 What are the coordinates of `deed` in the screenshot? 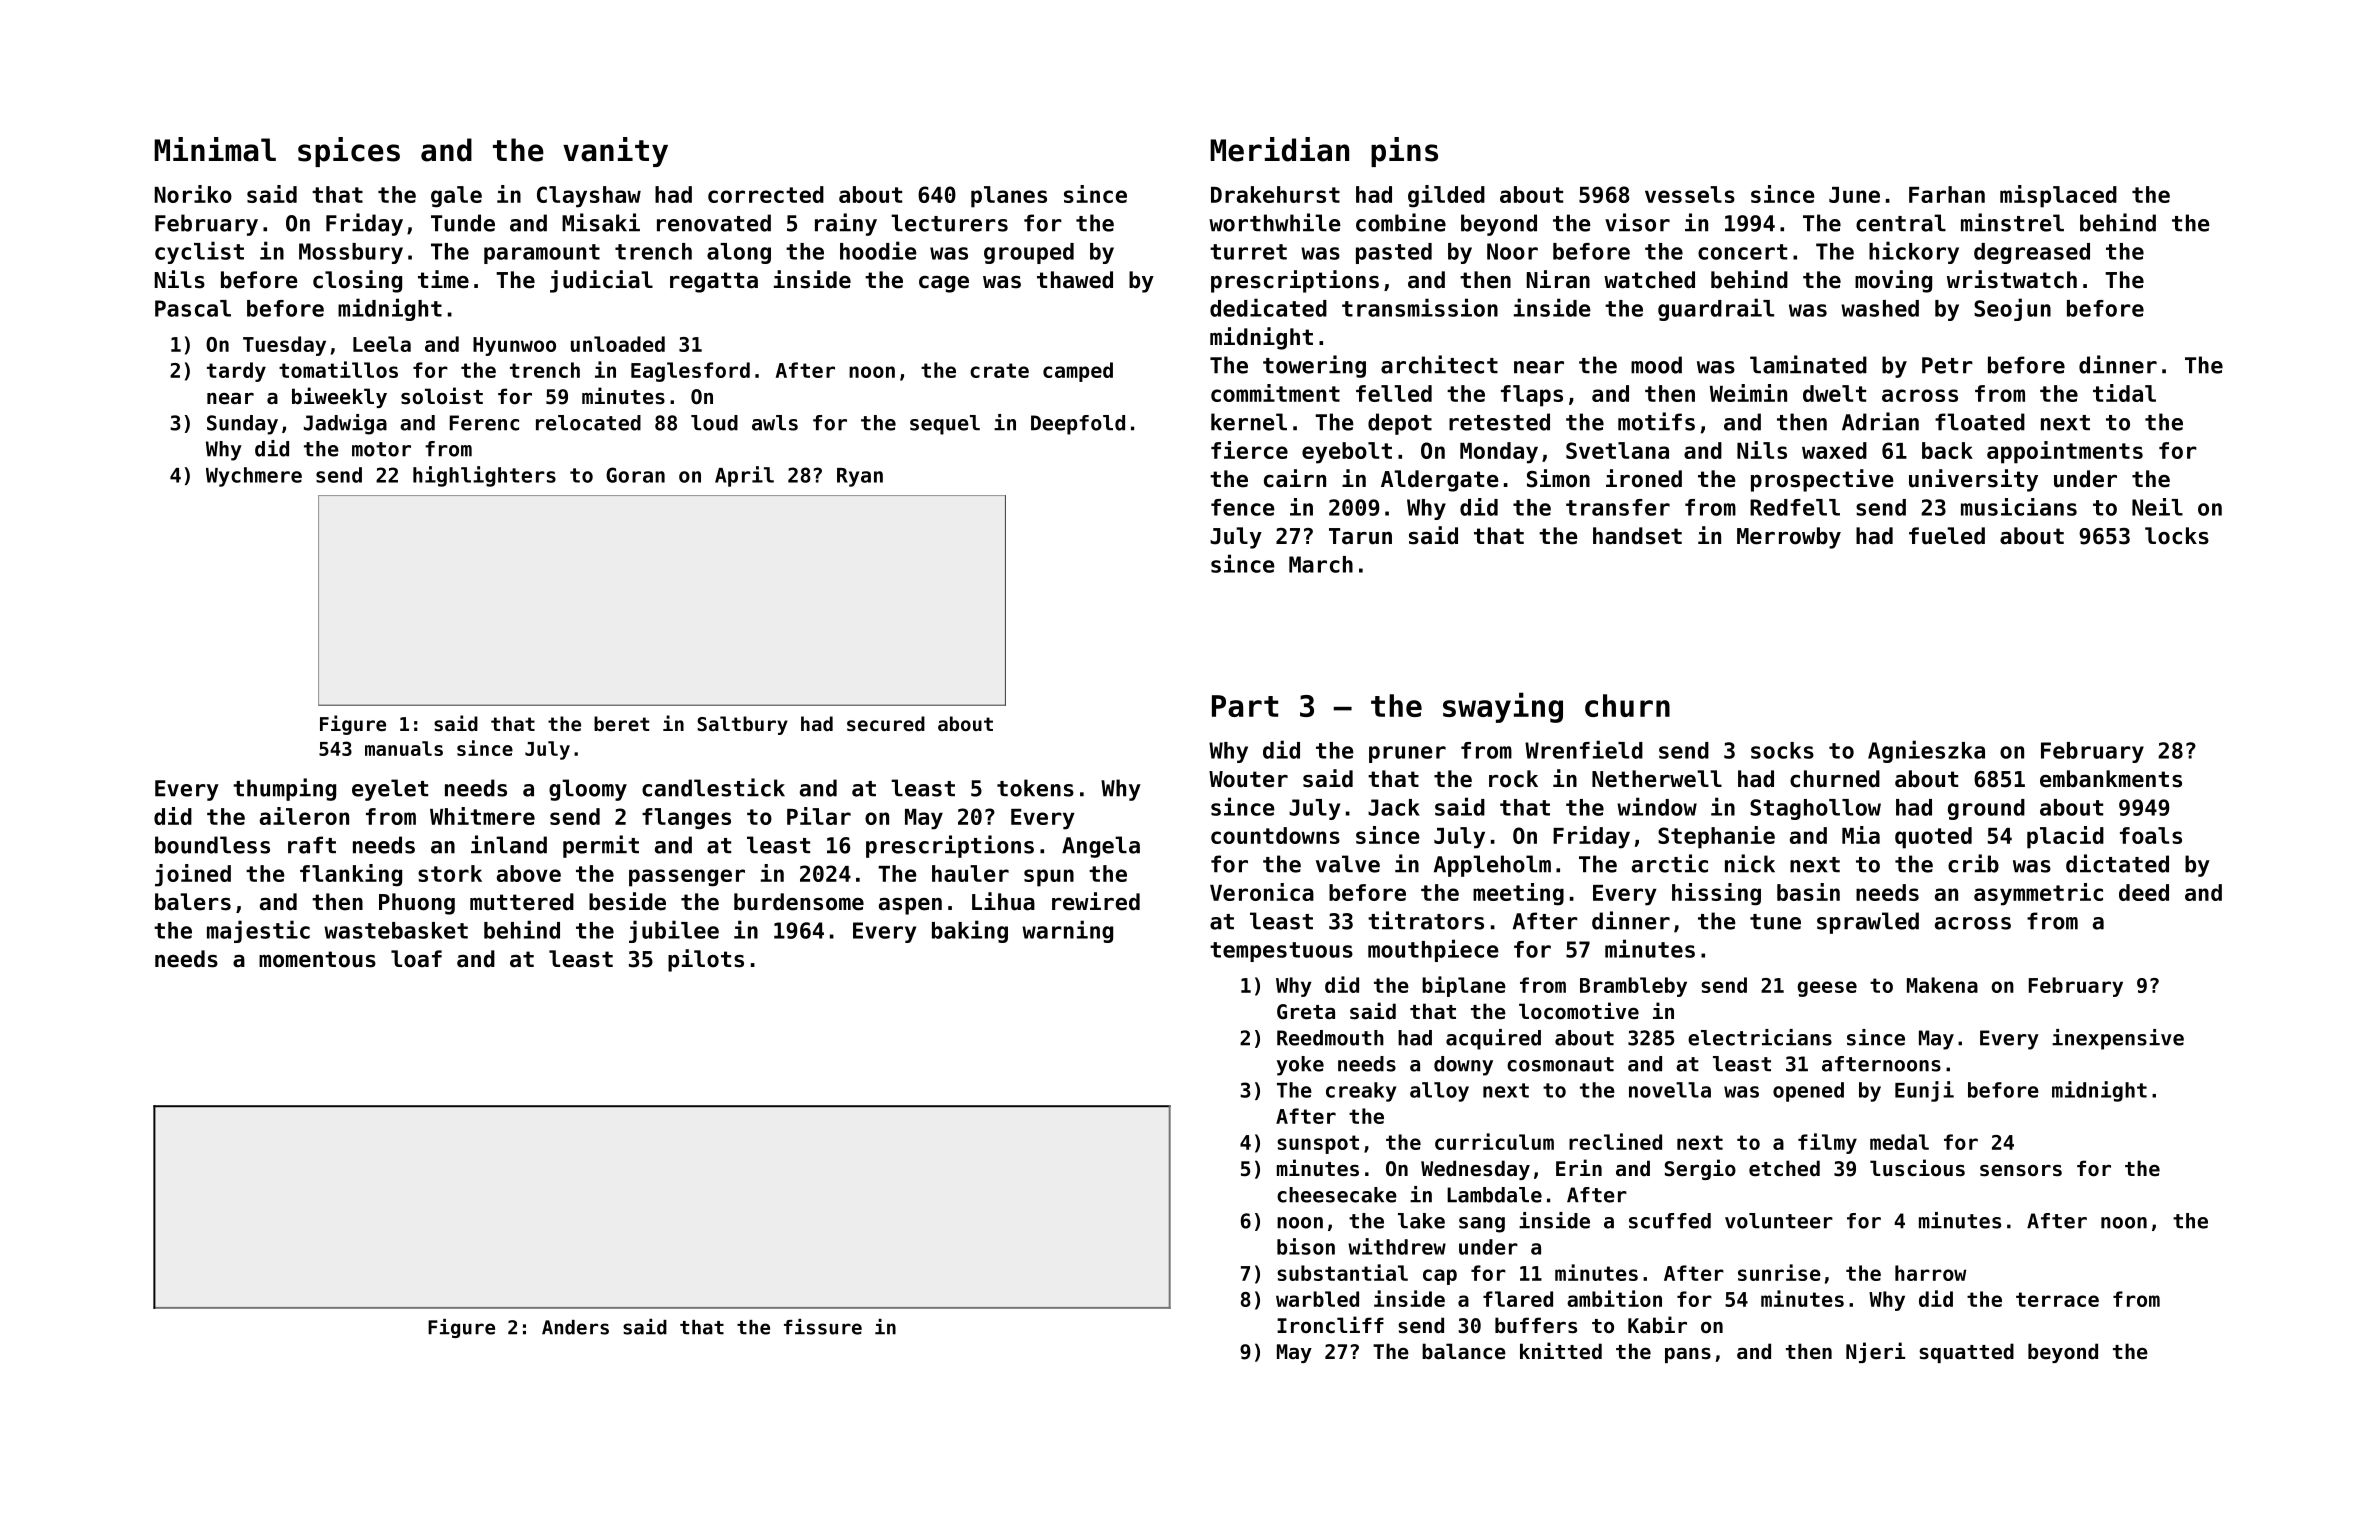 It's located at (2144, 892).
